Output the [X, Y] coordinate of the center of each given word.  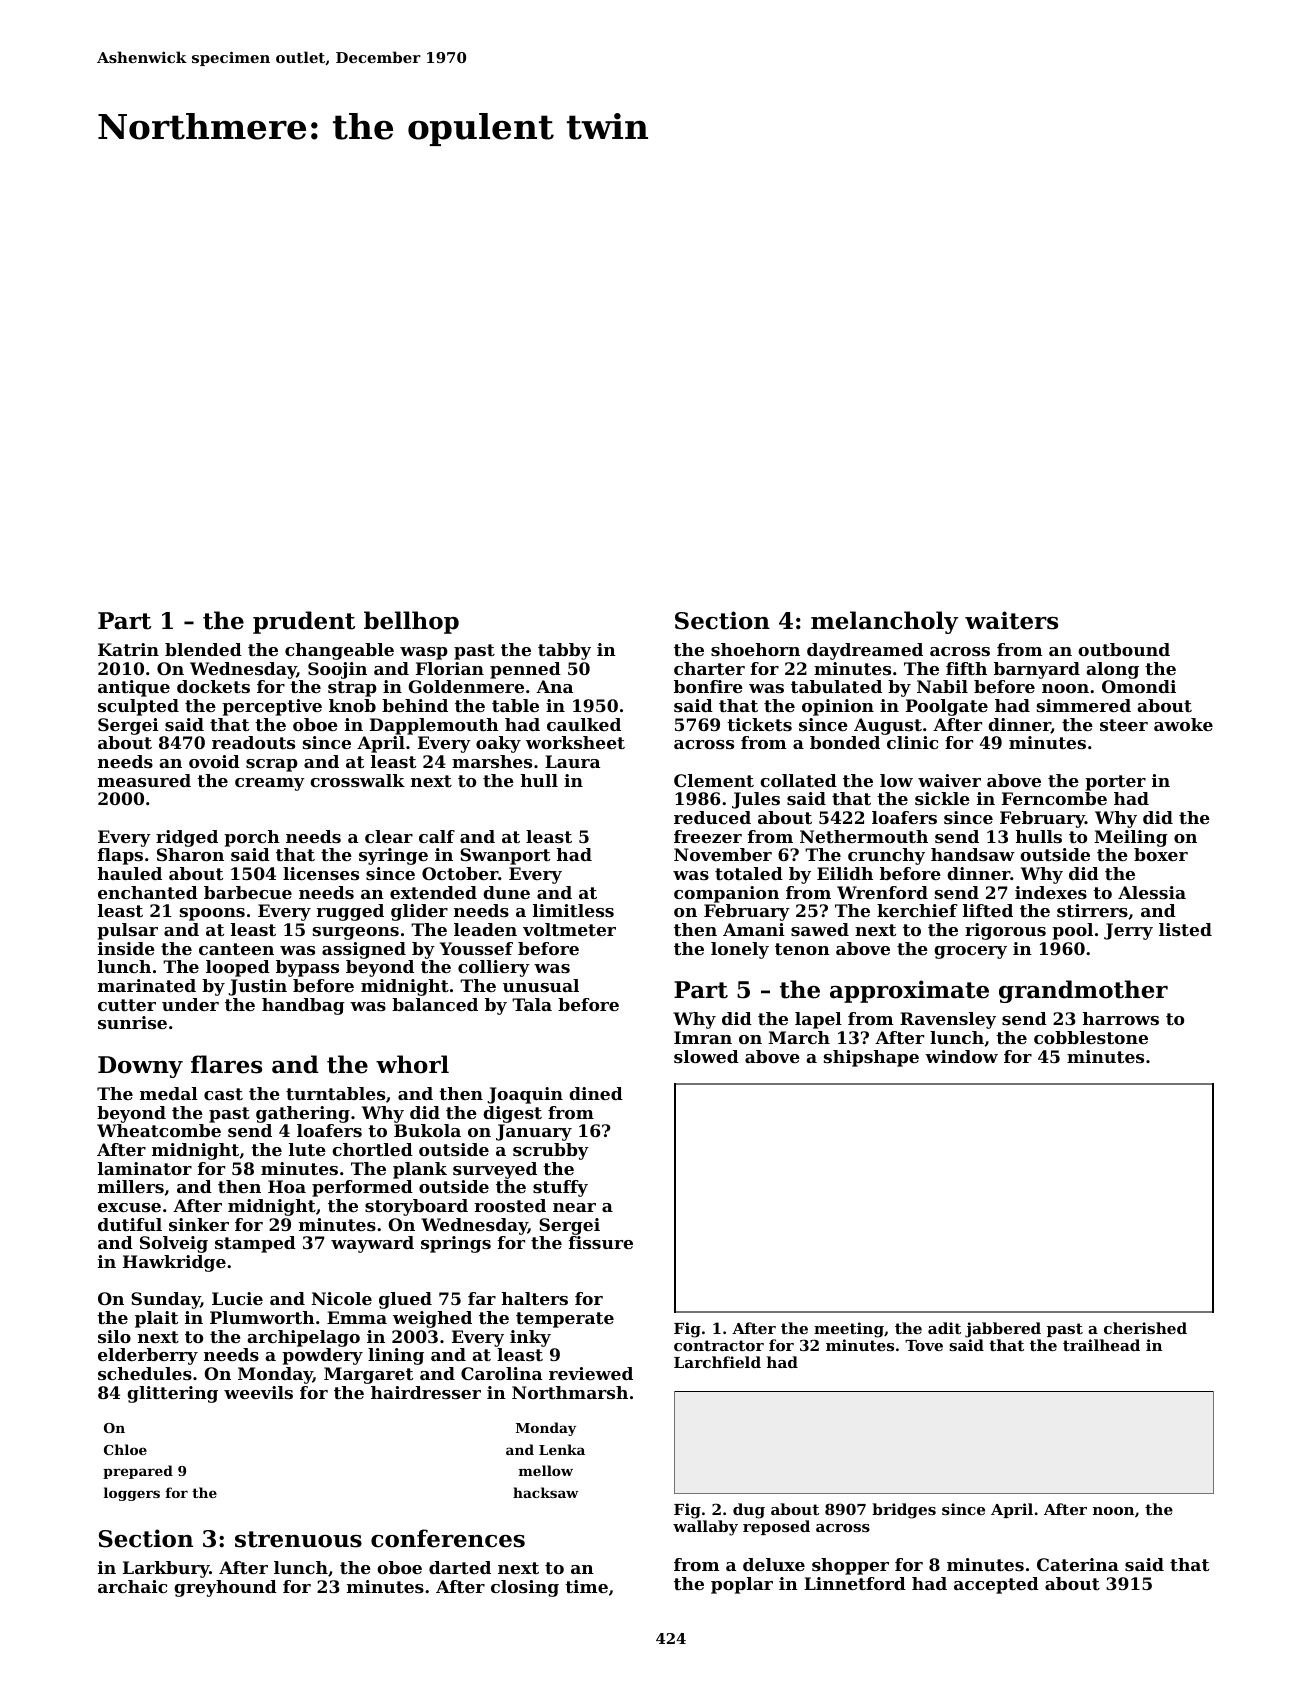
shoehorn [755, 649]
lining [396, 1356]
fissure [601, 1242]
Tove [924, 1345]
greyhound [225, 1588]
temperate [565, 1320]
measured [144, 780]
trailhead [1101, 1345]
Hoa [287, 1186]
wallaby [705, 1528]
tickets [759, 724]
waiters [1011, 620]
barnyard [1037, 670]
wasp [424, 653]
